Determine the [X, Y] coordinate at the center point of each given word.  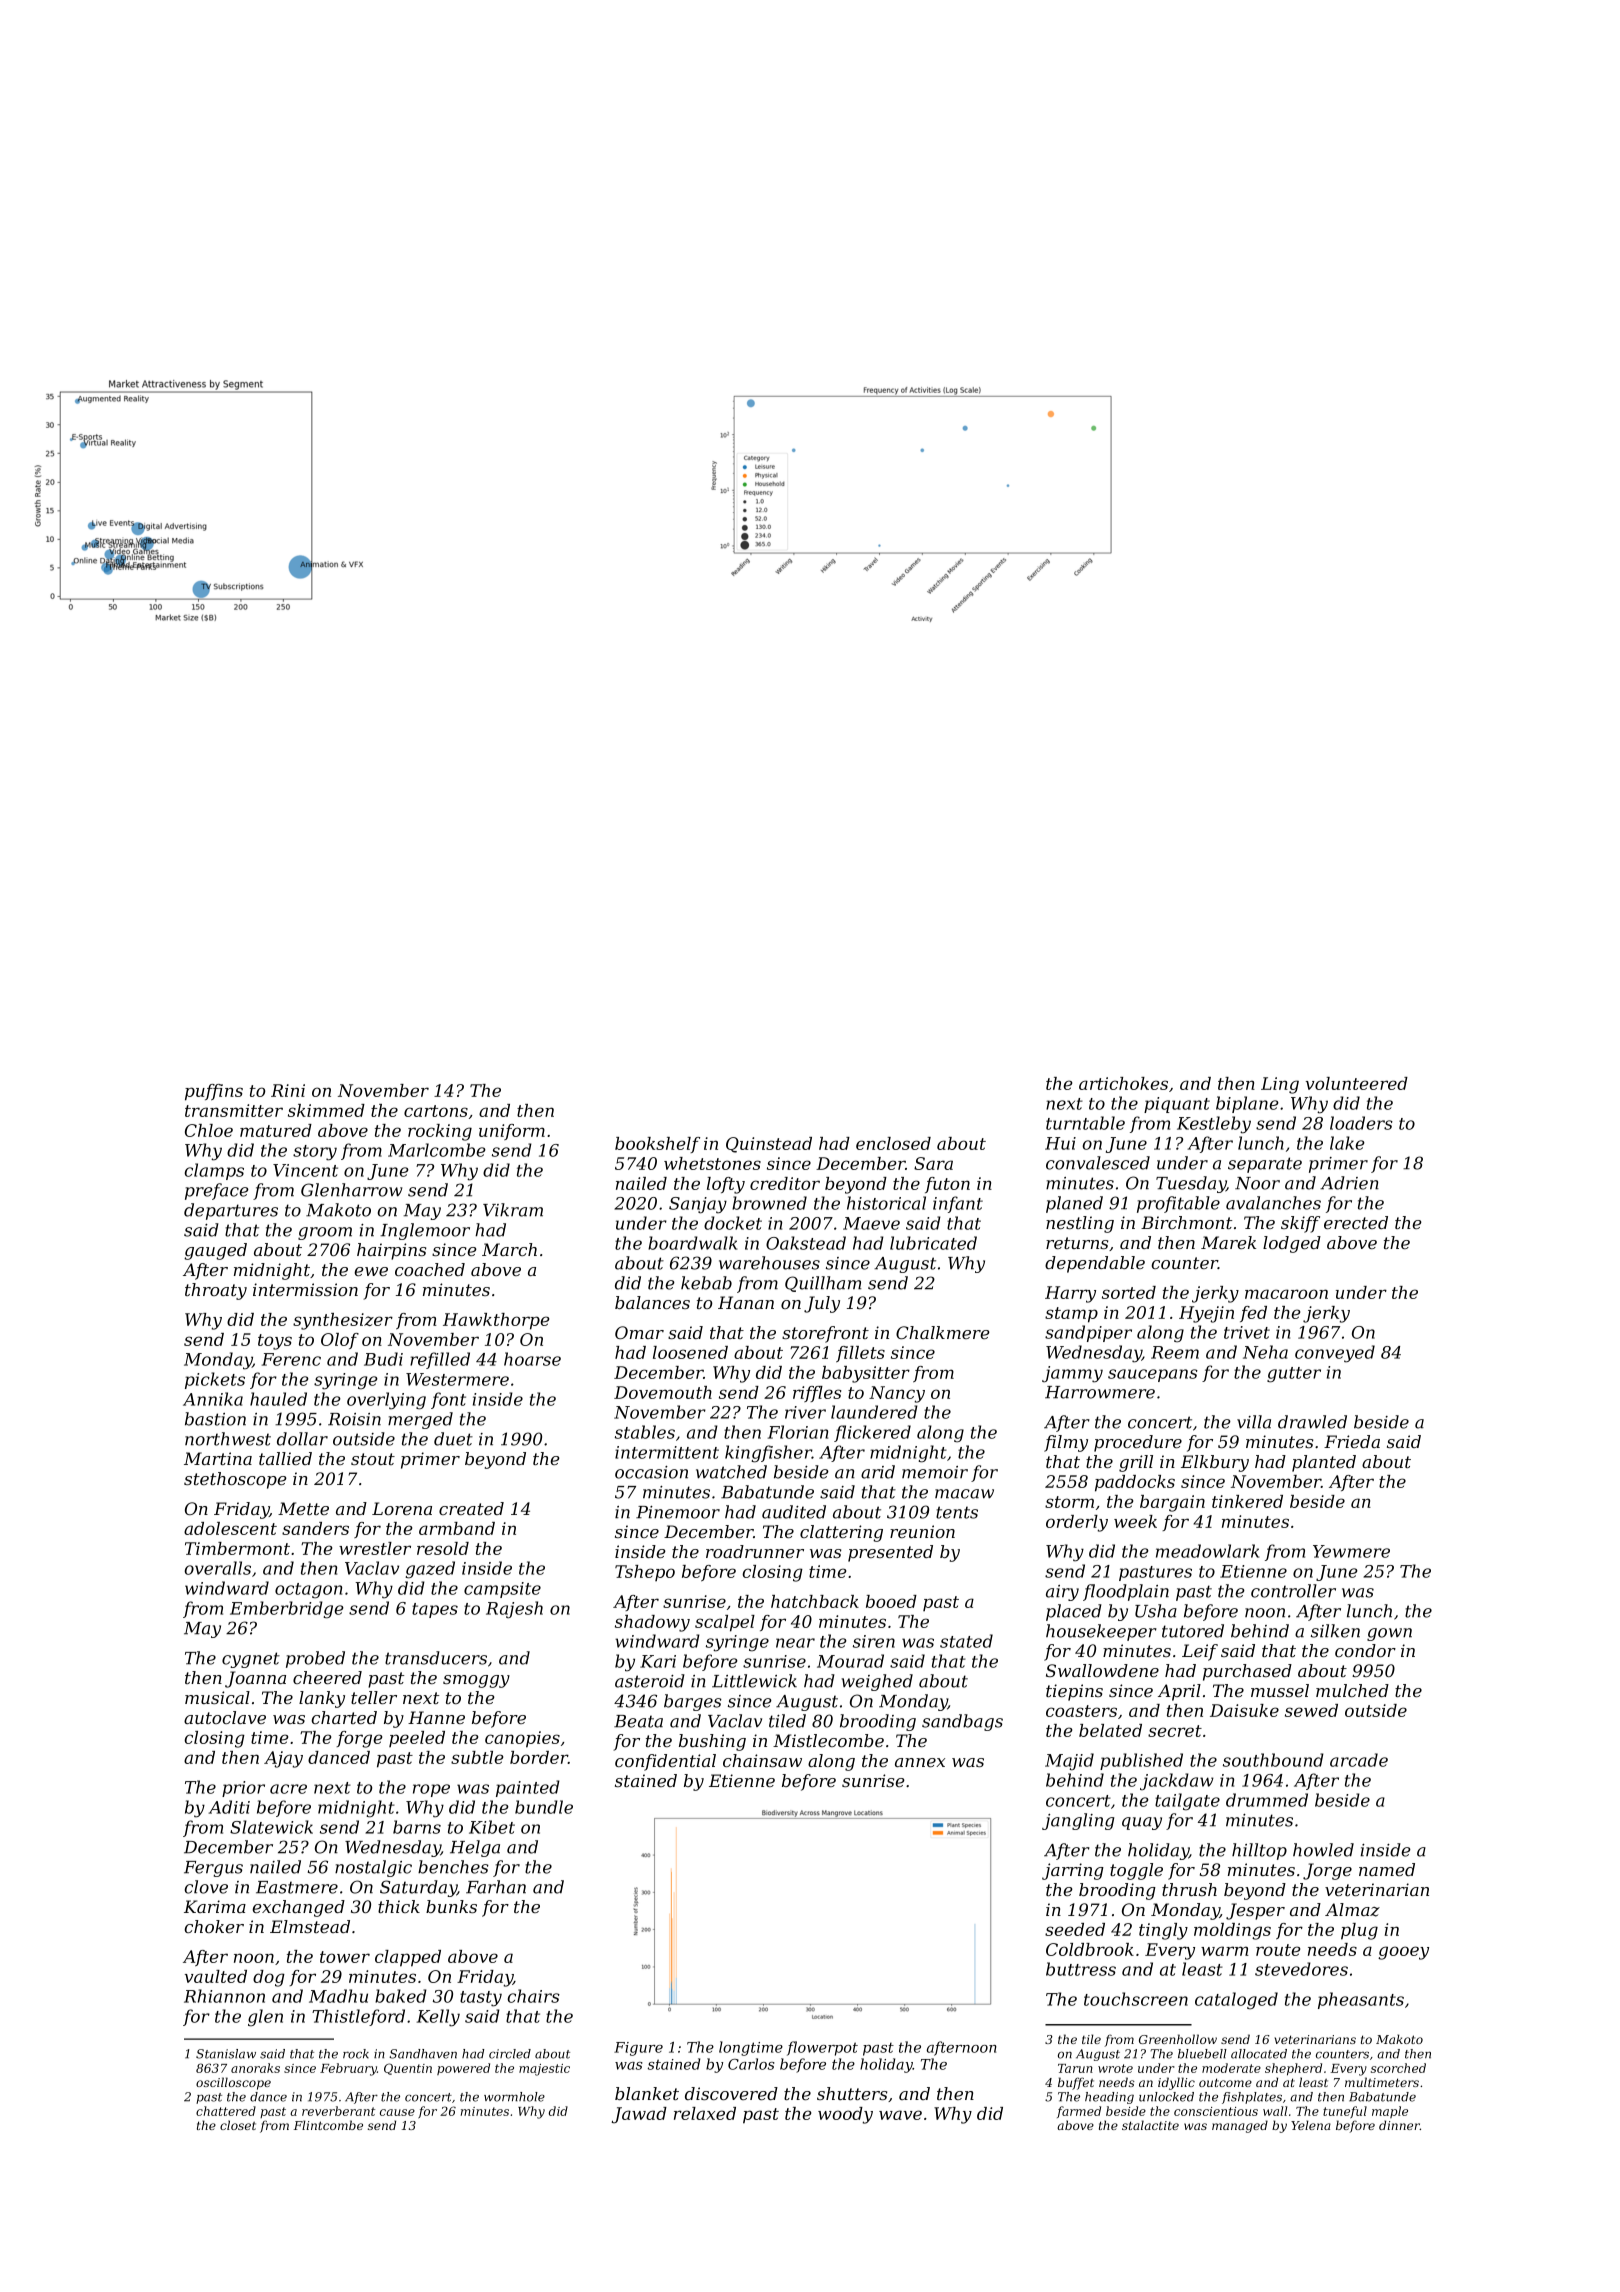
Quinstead [769, 1145]
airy [1062, 1593]
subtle [477, 1757]
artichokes [1123, 1083]
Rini [288, 1090]
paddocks [1135, 1483]
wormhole [514, 2097]
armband [457, 1528]
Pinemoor [678, 1512]
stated [966, 1641]
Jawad [639, 2115]
